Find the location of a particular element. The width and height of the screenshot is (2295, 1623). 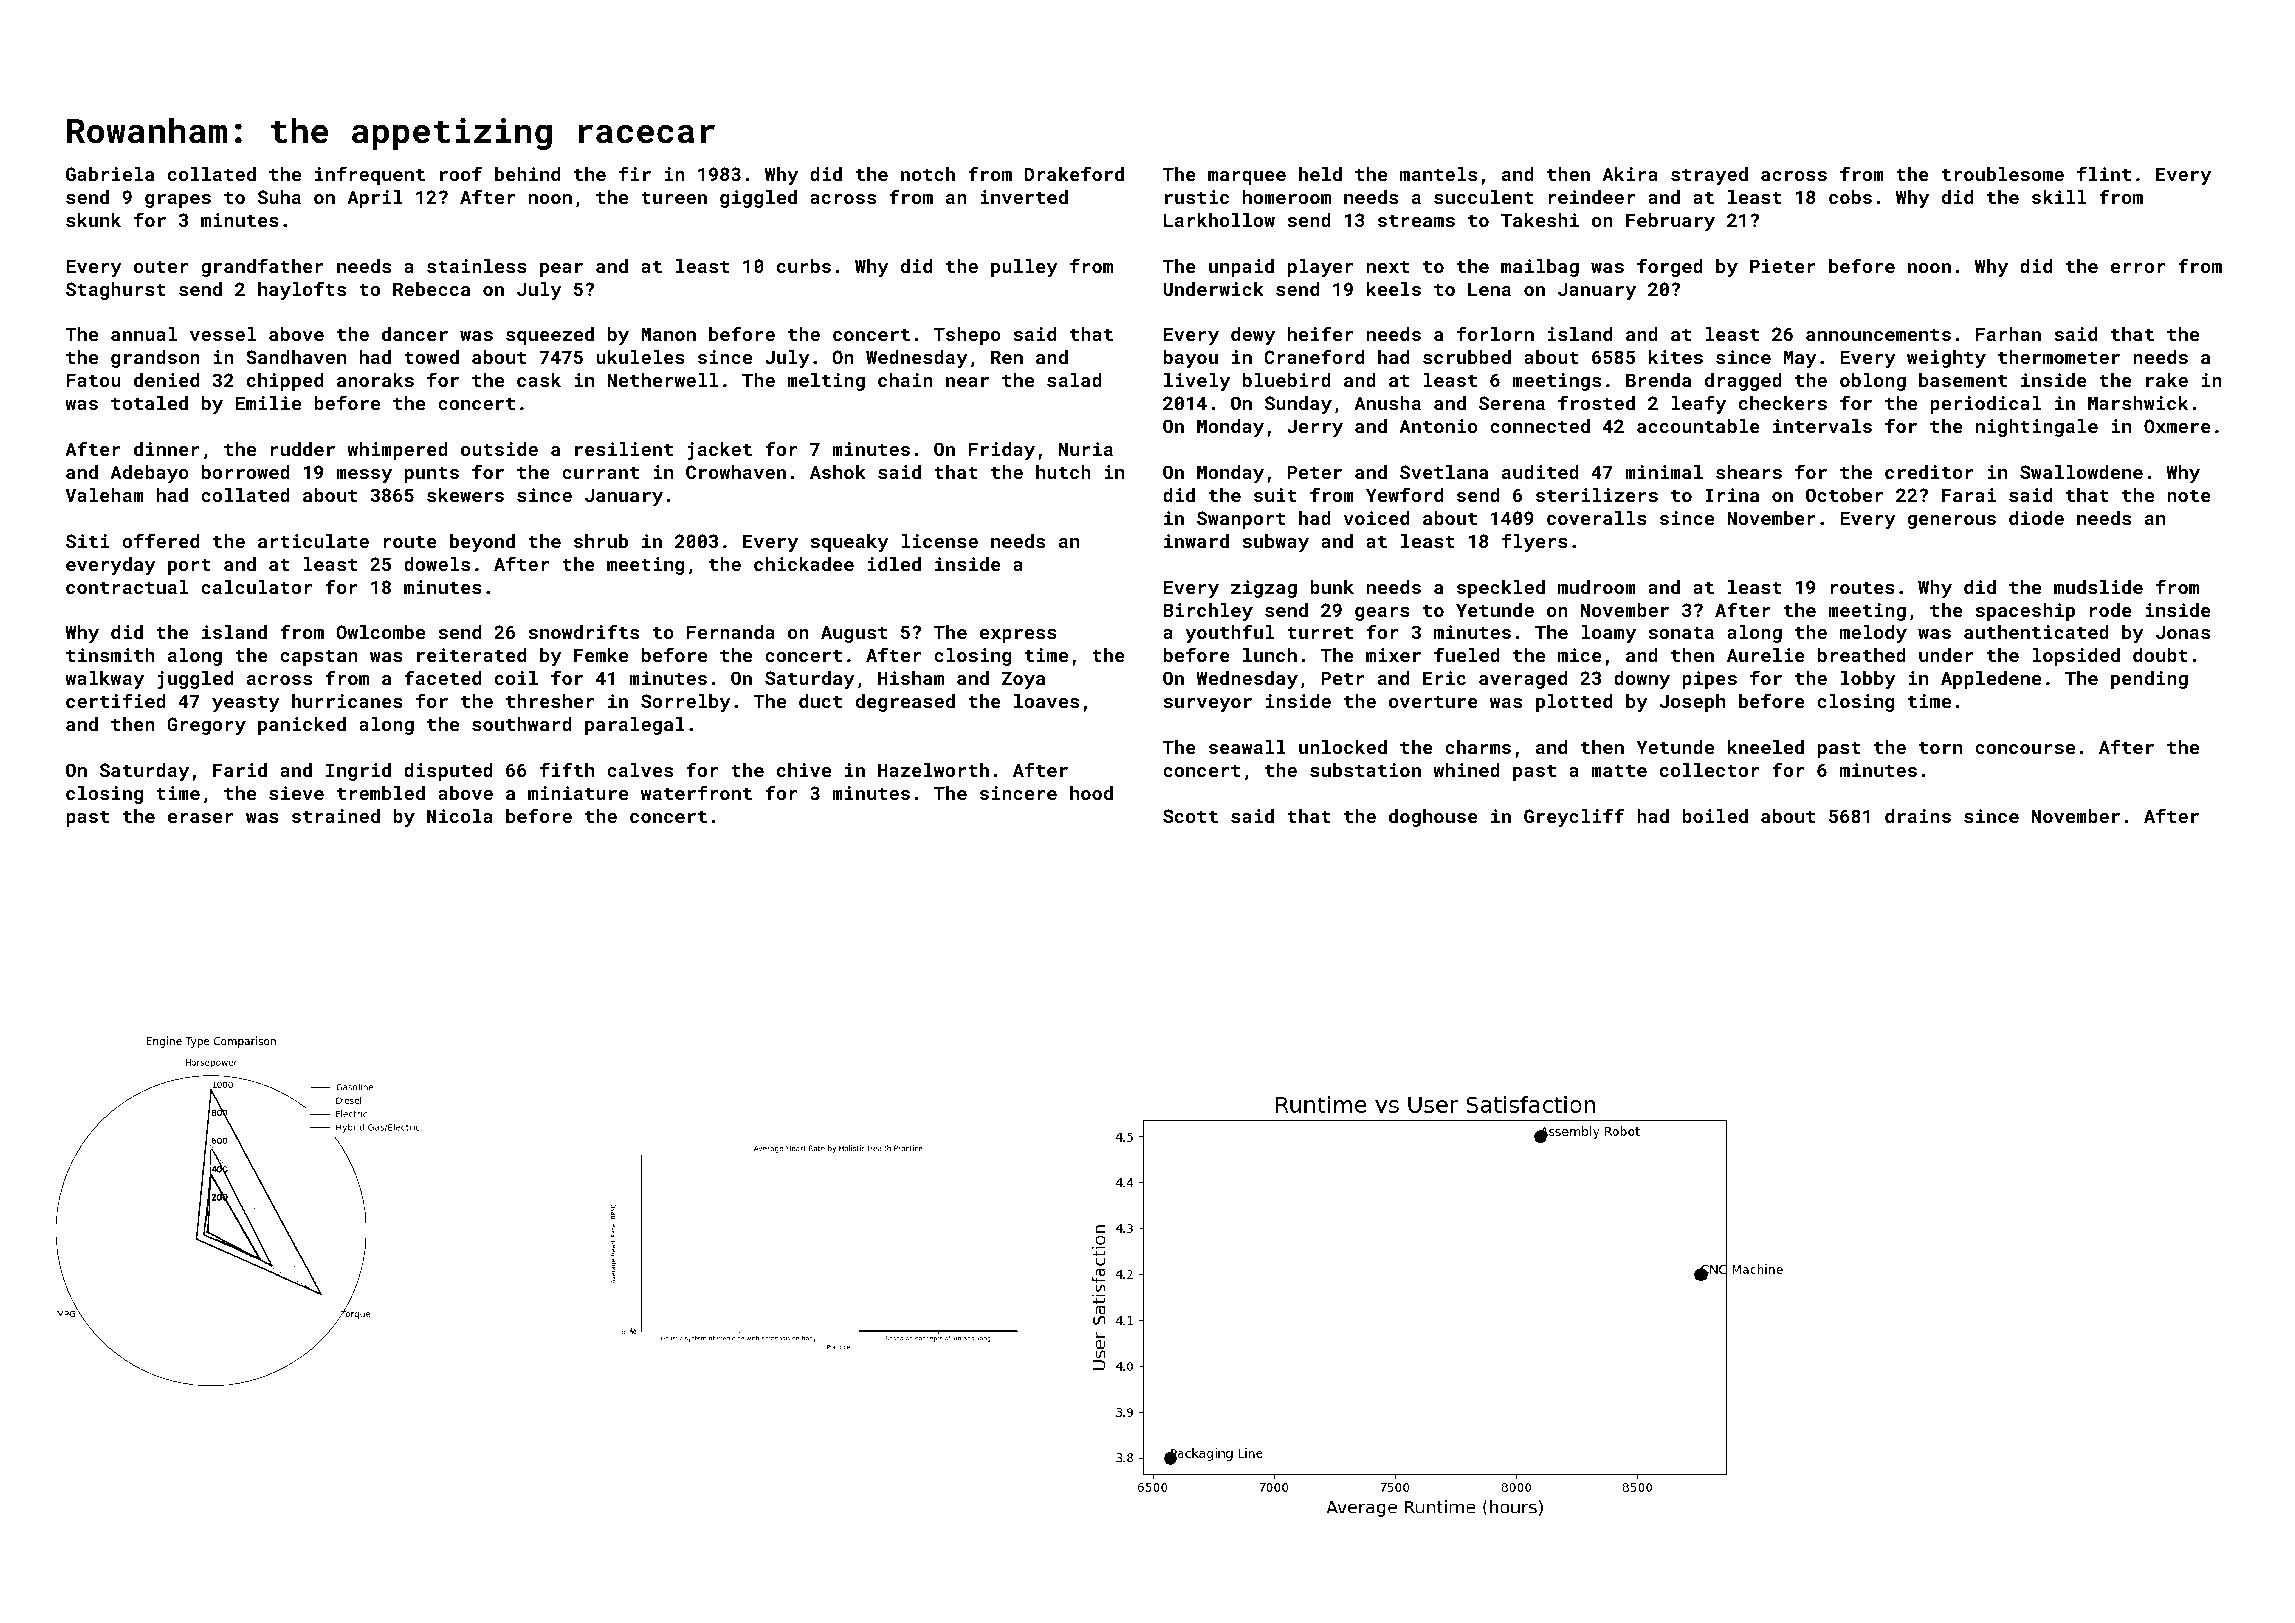

Tshepo is located at coordinates (967, 336).
